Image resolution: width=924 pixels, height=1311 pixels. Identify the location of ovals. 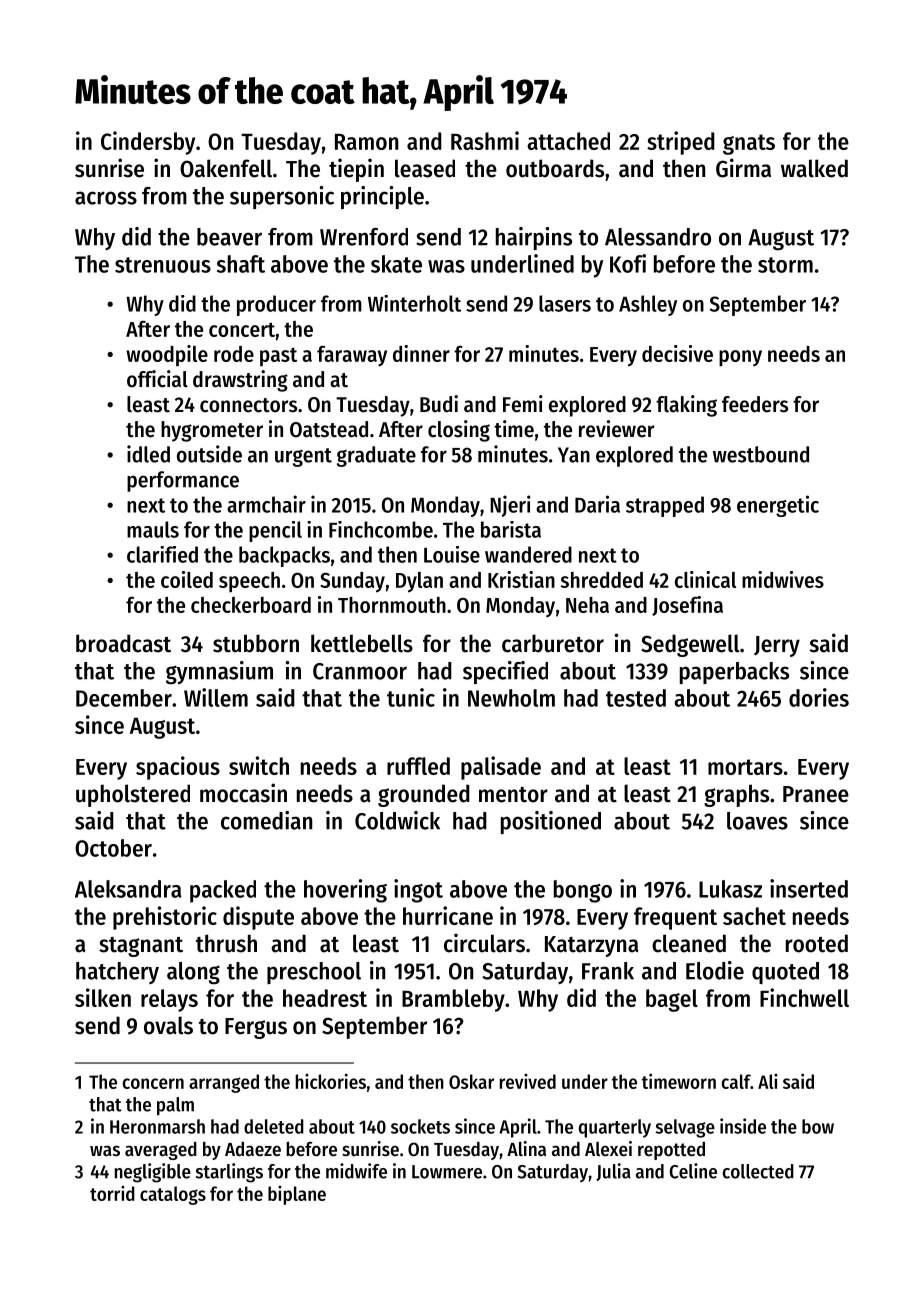
(168, 1025).
